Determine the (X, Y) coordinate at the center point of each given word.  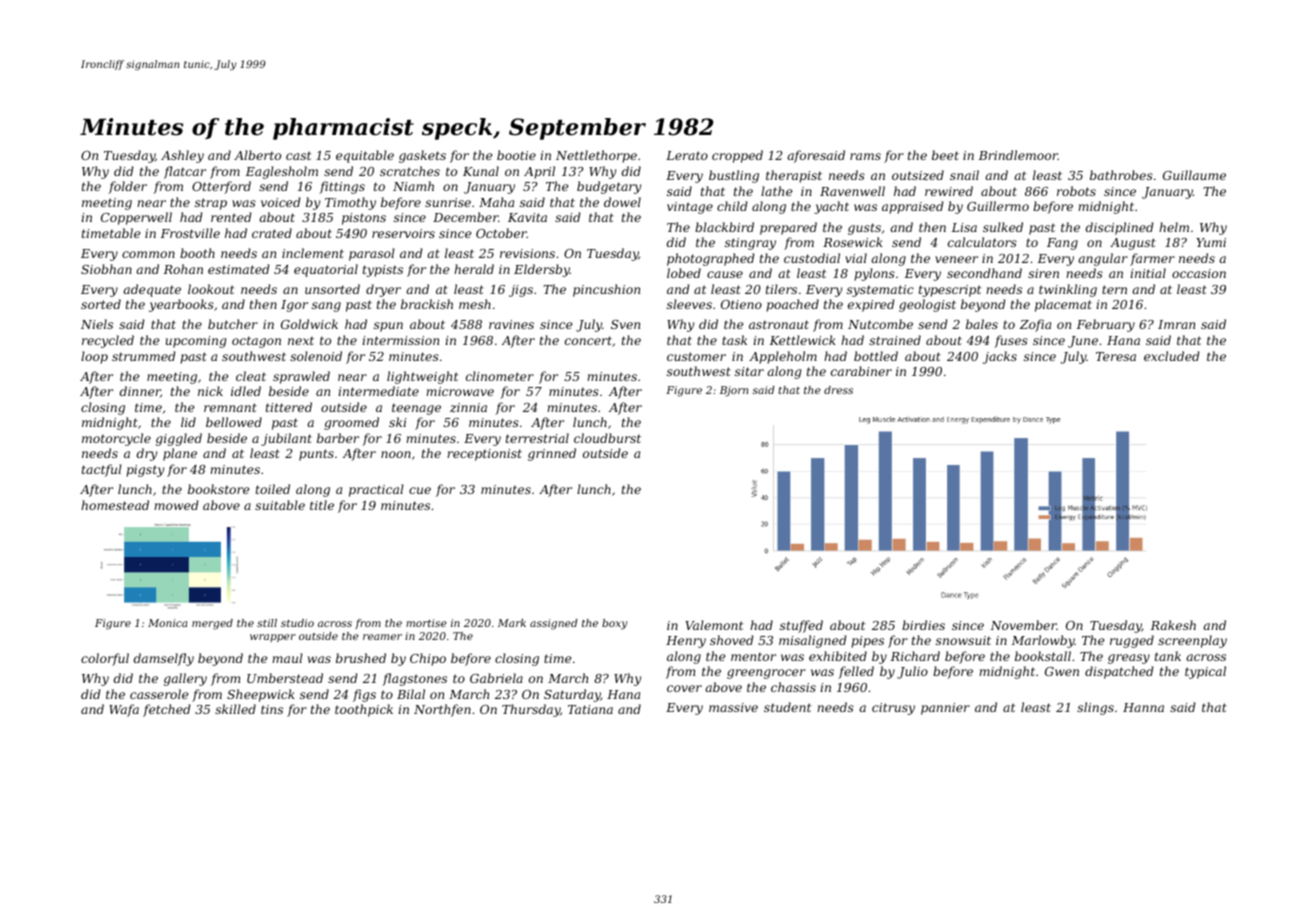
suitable (280, 505)
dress (838, 390)
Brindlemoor (1018, 155)
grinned (552, 454)
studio (297, 623)
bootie (516, 155)
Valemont (714, 625)
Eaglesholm (282, 172)
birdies (923, 625)
